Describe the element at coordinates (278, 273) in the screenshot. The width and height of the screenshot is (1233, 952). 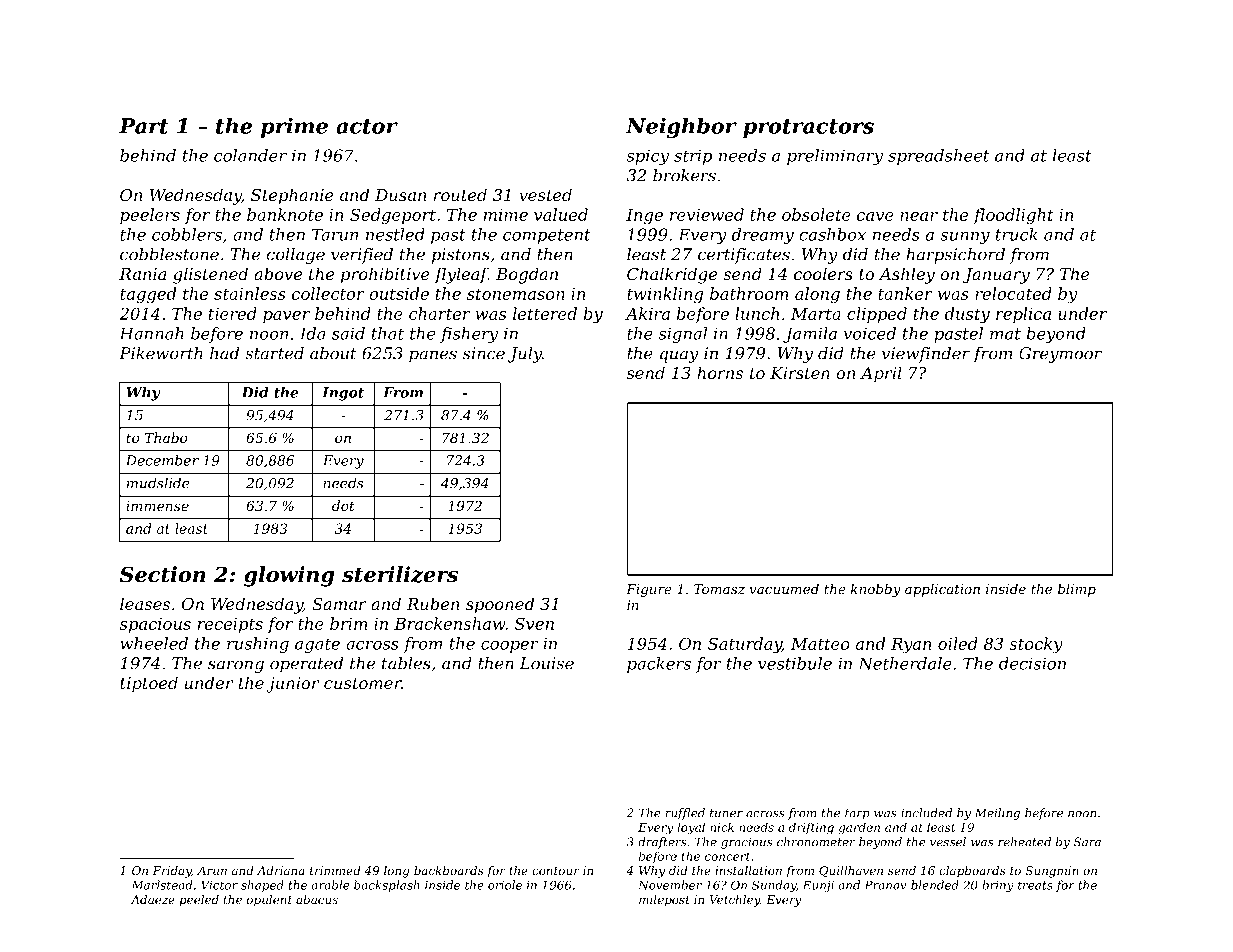
I see `above` at that location.
